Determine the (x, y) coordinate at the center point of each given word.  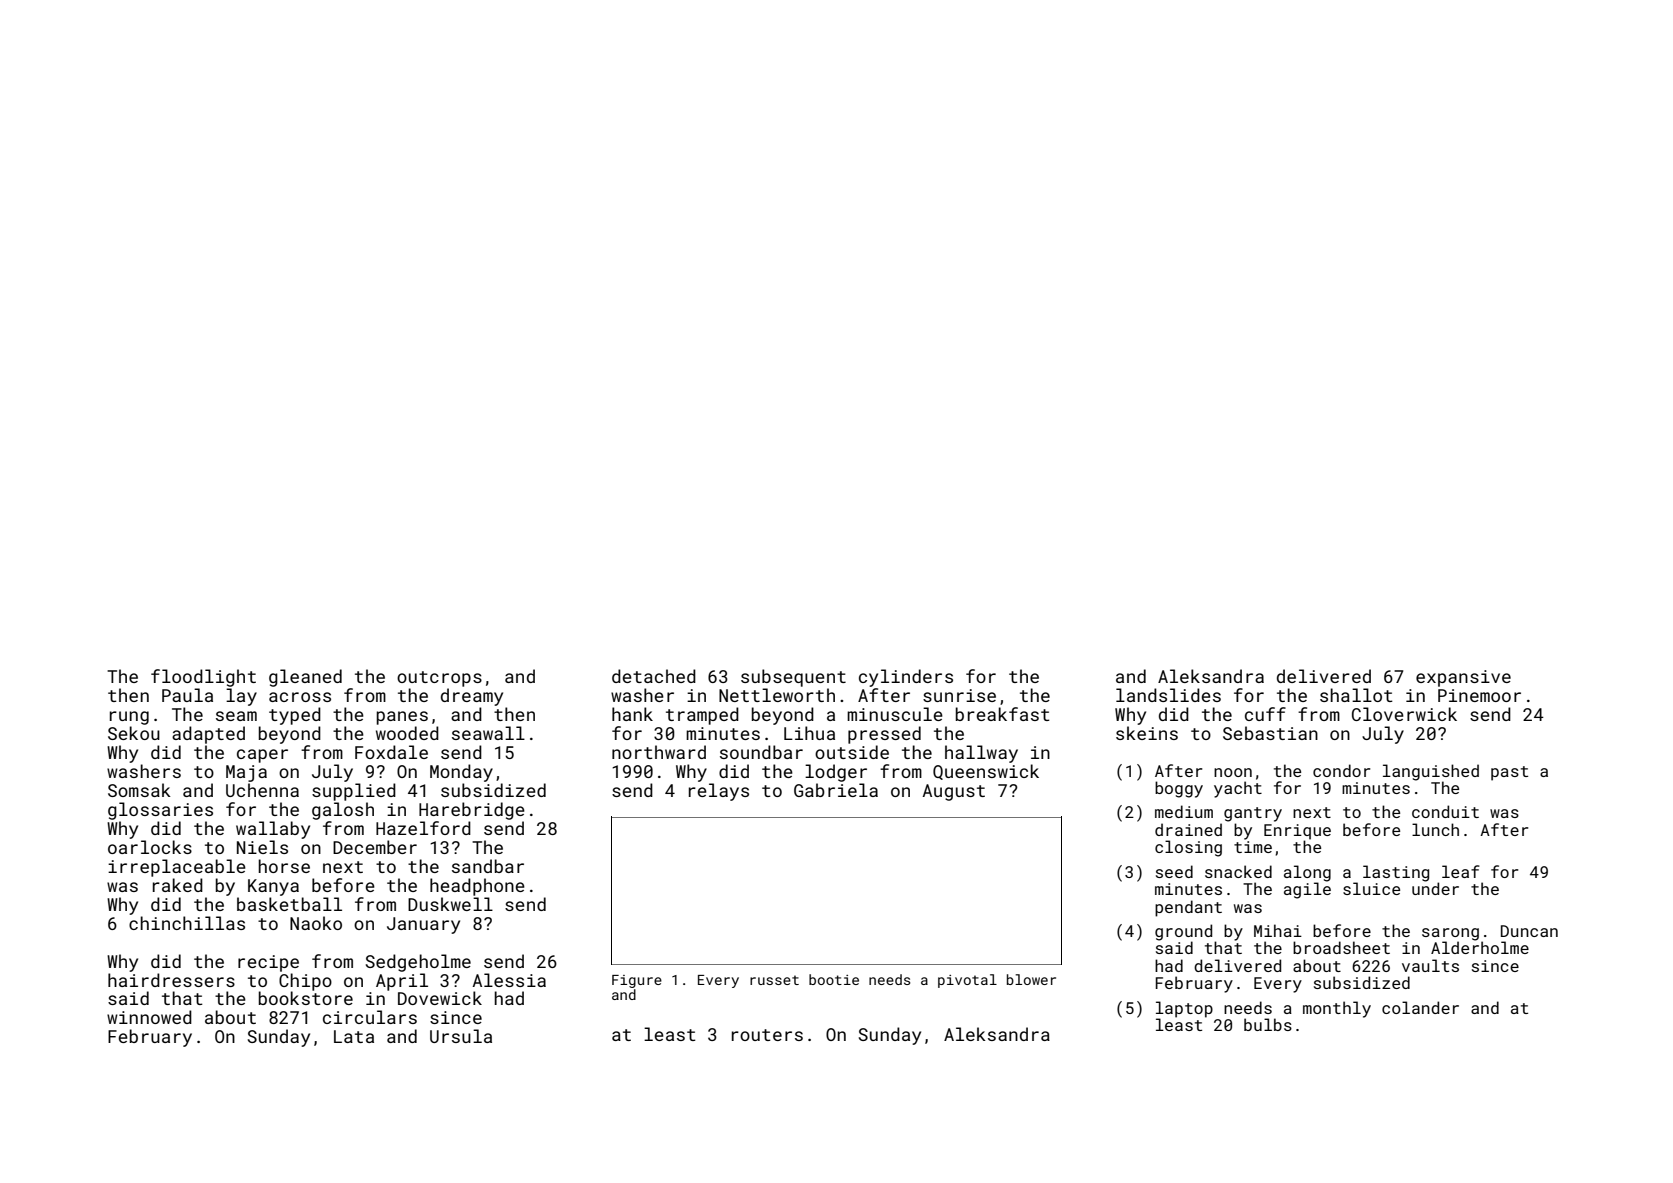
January (423, 925)
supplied (354, 792)
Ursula (461, 1036)
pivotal (967, 981)
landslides (1168, 695)
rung (129, 718)
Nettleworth (777, 695)
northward (659, 752)
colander (1420, 1007)
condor (1341, 770)
